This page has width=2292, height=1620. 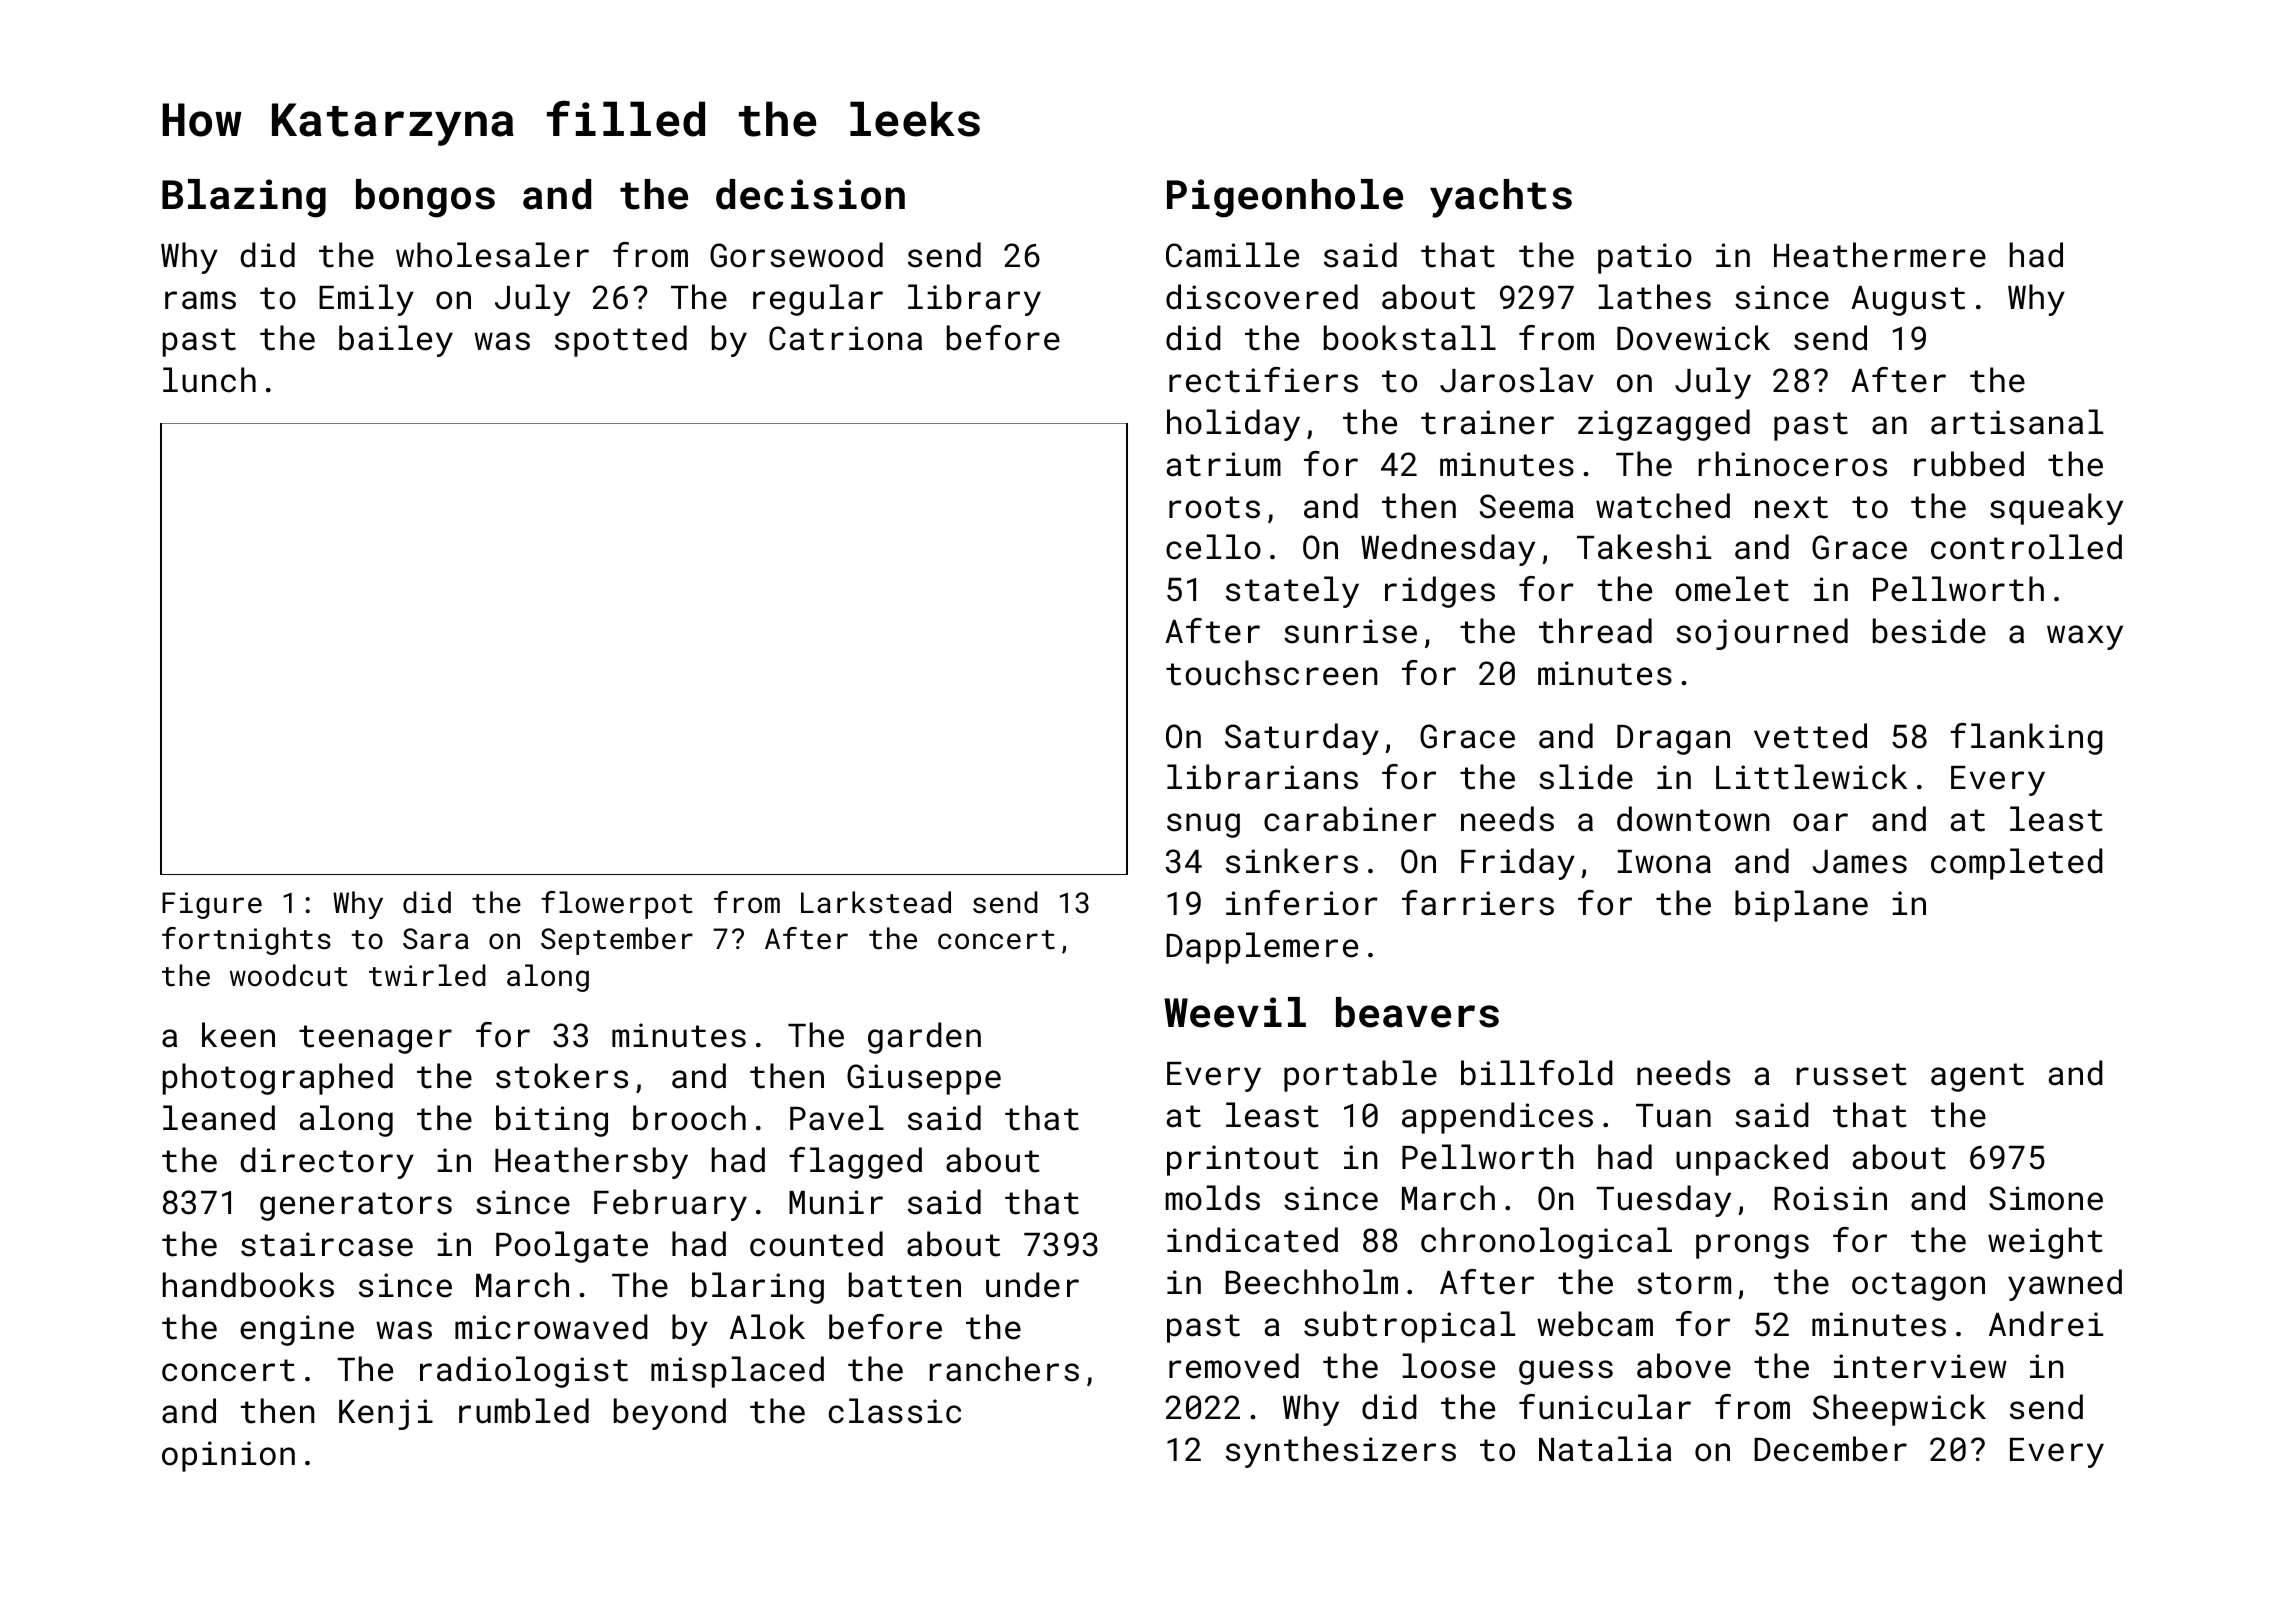 What do you see at coordinates (1497, 1118) in the page?
I see `appendices` at bounding box center [1497, 1118].
